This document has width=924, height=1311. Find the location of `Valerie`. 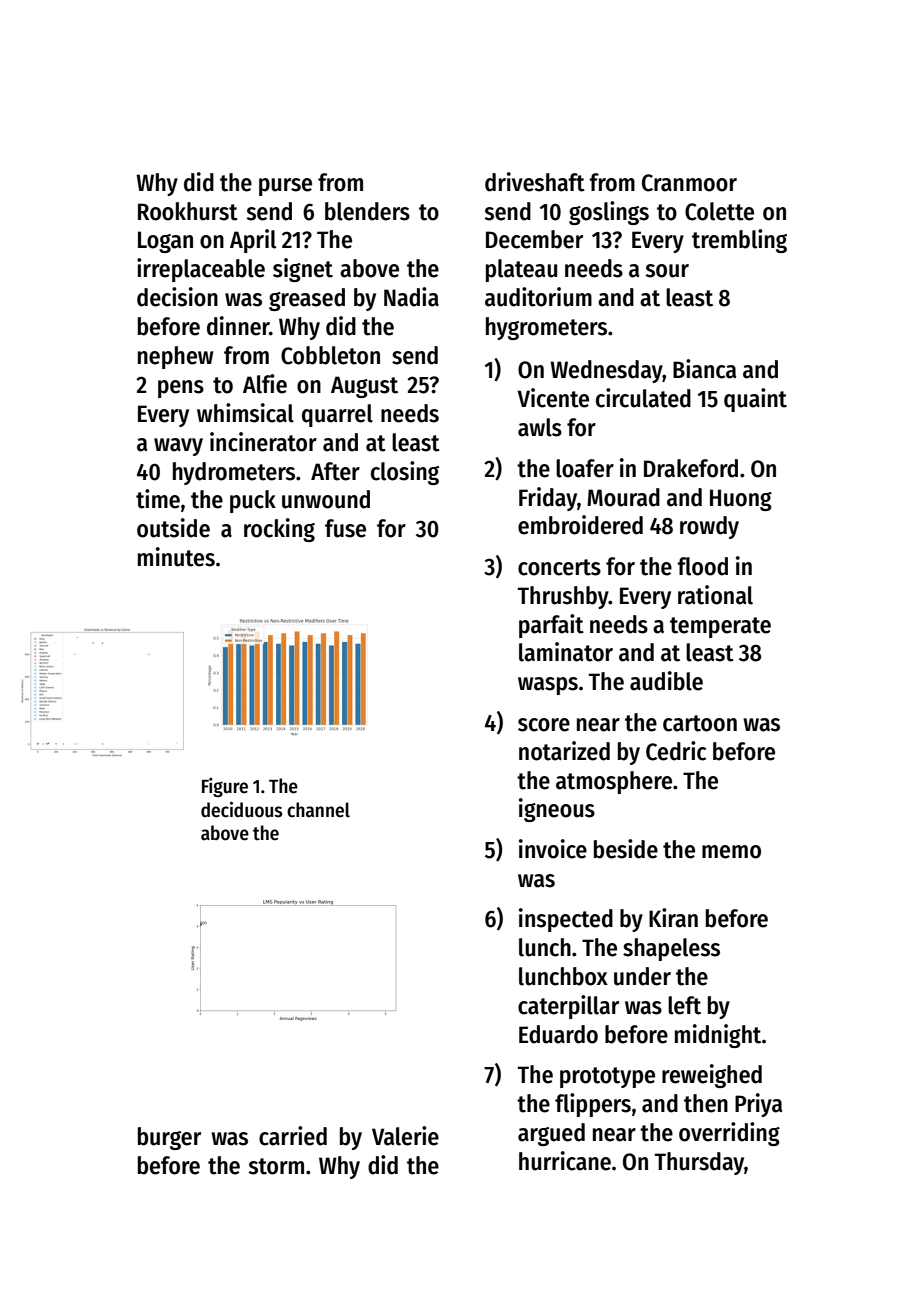

Valerie is located at coordinates (405, 1136).
